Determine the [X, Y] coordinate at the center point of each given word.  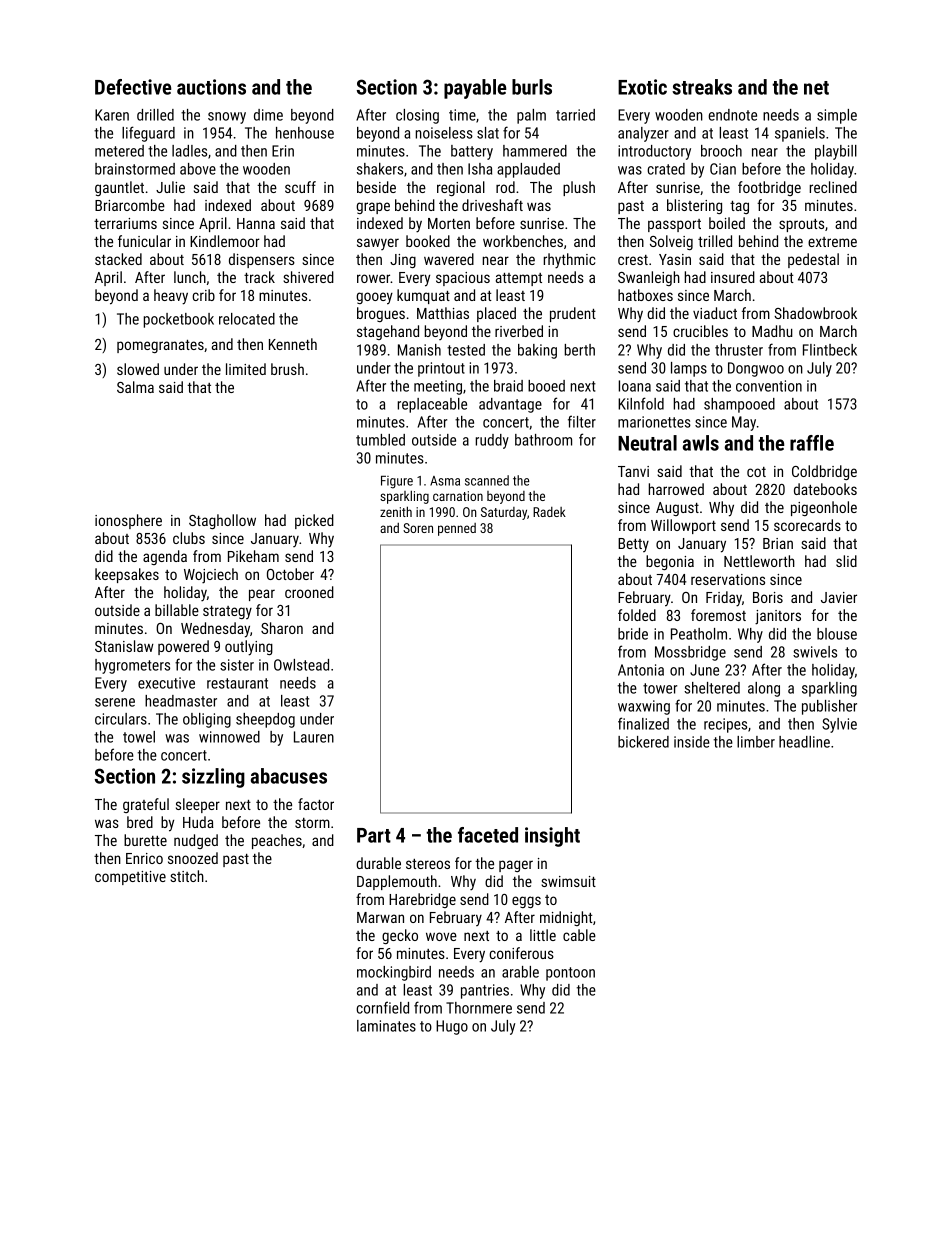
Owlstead [301, 665]
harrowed [676, 489]
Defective [133, 87]
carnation [458, 496]
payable [475, 89]
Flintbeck [830, 350]
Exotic [642, 87]
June [704, 670]
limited [246, 369]
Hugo [452, 1027]
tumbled [380, 440]
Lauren [314, 737]
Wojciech [211, 576]
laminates [386, 1026]
